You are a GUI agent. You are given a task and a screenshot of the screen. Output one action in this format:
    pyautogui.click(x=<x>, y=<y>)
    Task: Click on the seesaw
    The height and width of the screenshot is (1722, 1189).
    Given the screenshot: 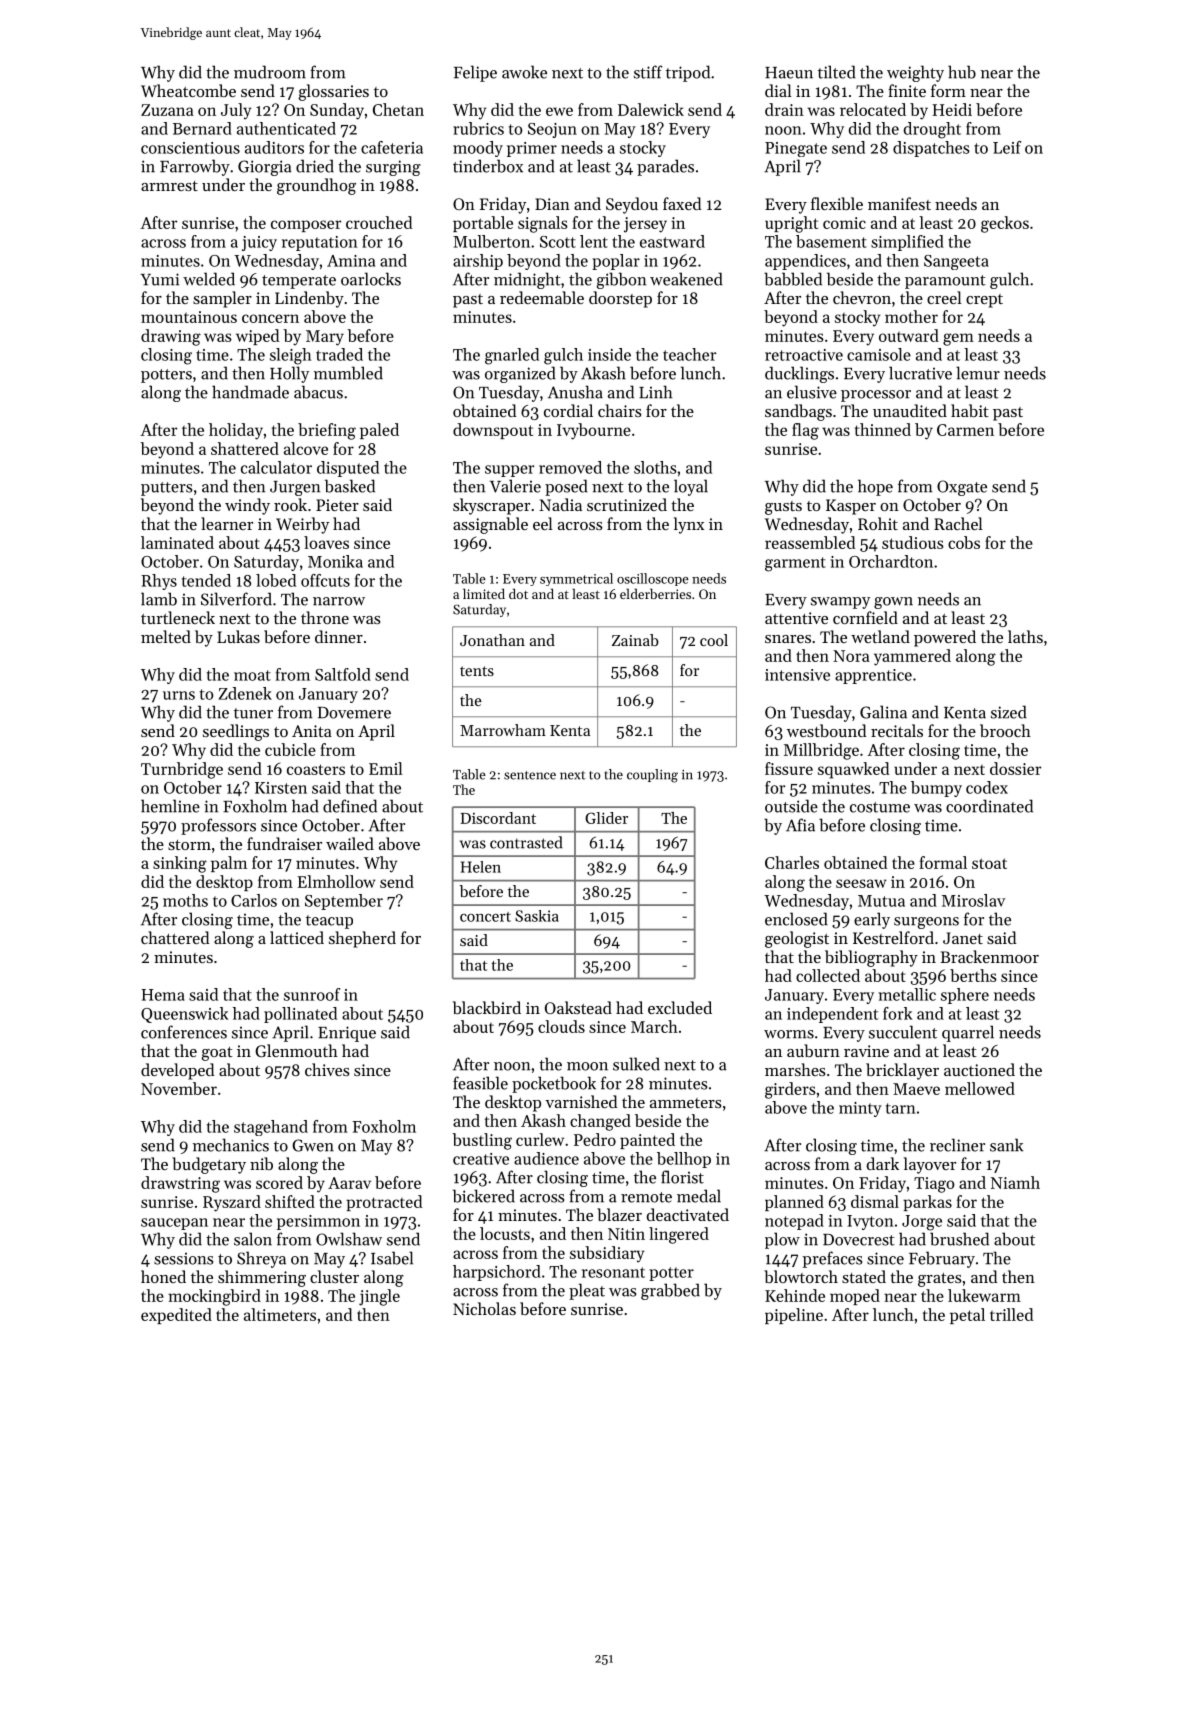 What is the action you would take?
    pyautogui.click(x=861, y=883)
